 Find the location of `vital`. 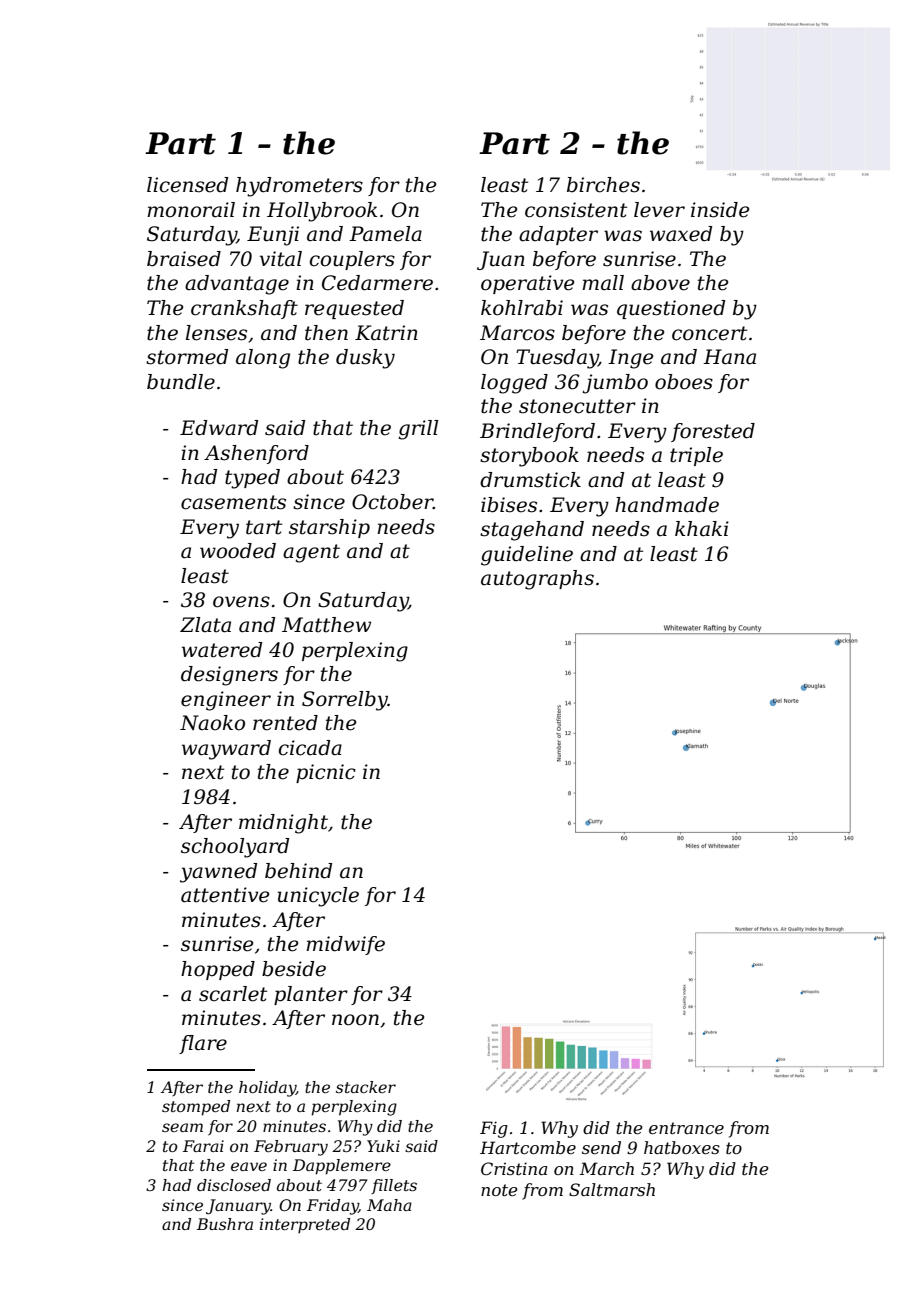

vital is located at coordinates (281, 259).
